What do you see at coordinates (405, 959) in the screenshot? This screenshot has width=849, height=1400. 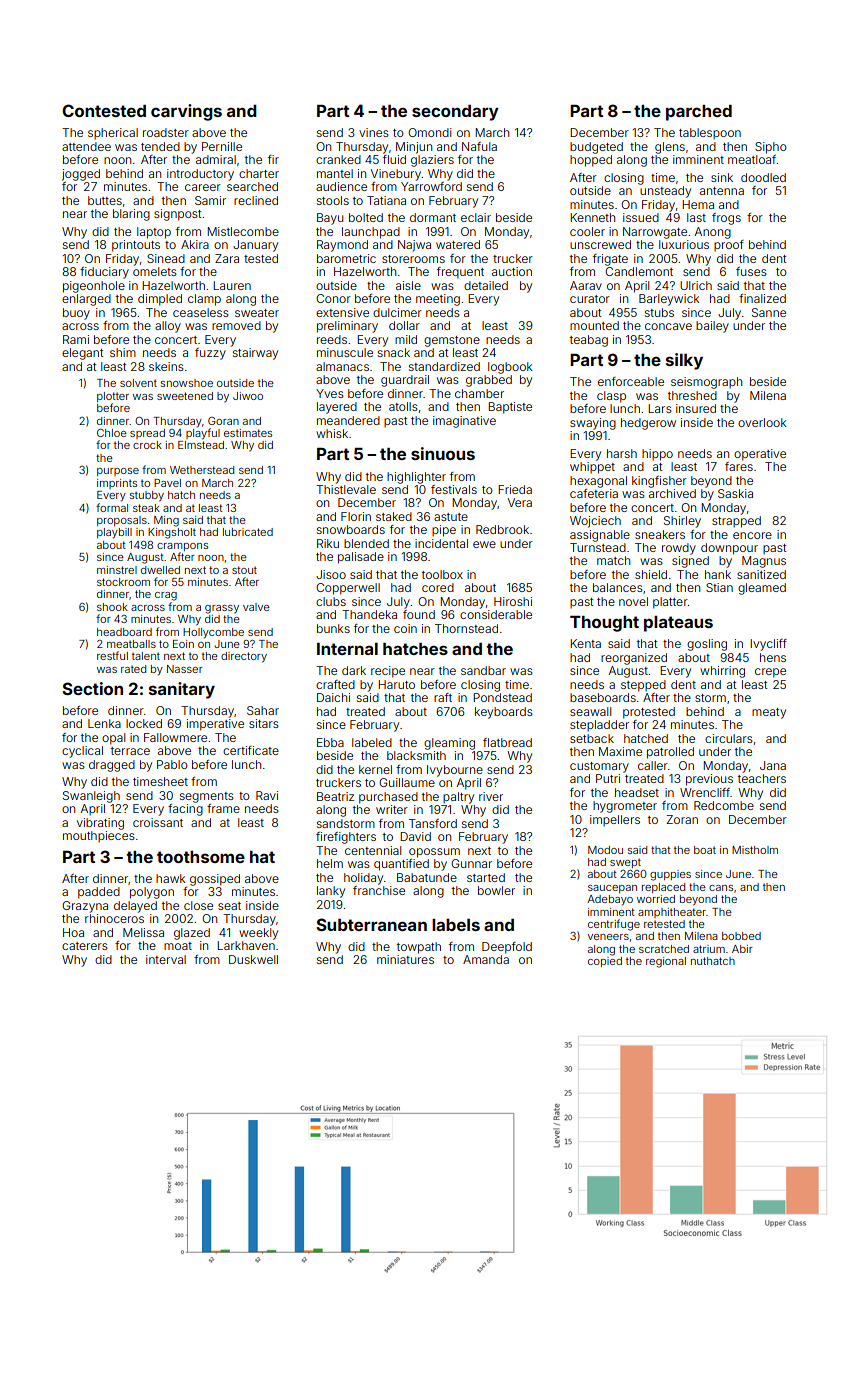 I see `miniatures` at bounding box center [405, 959].
